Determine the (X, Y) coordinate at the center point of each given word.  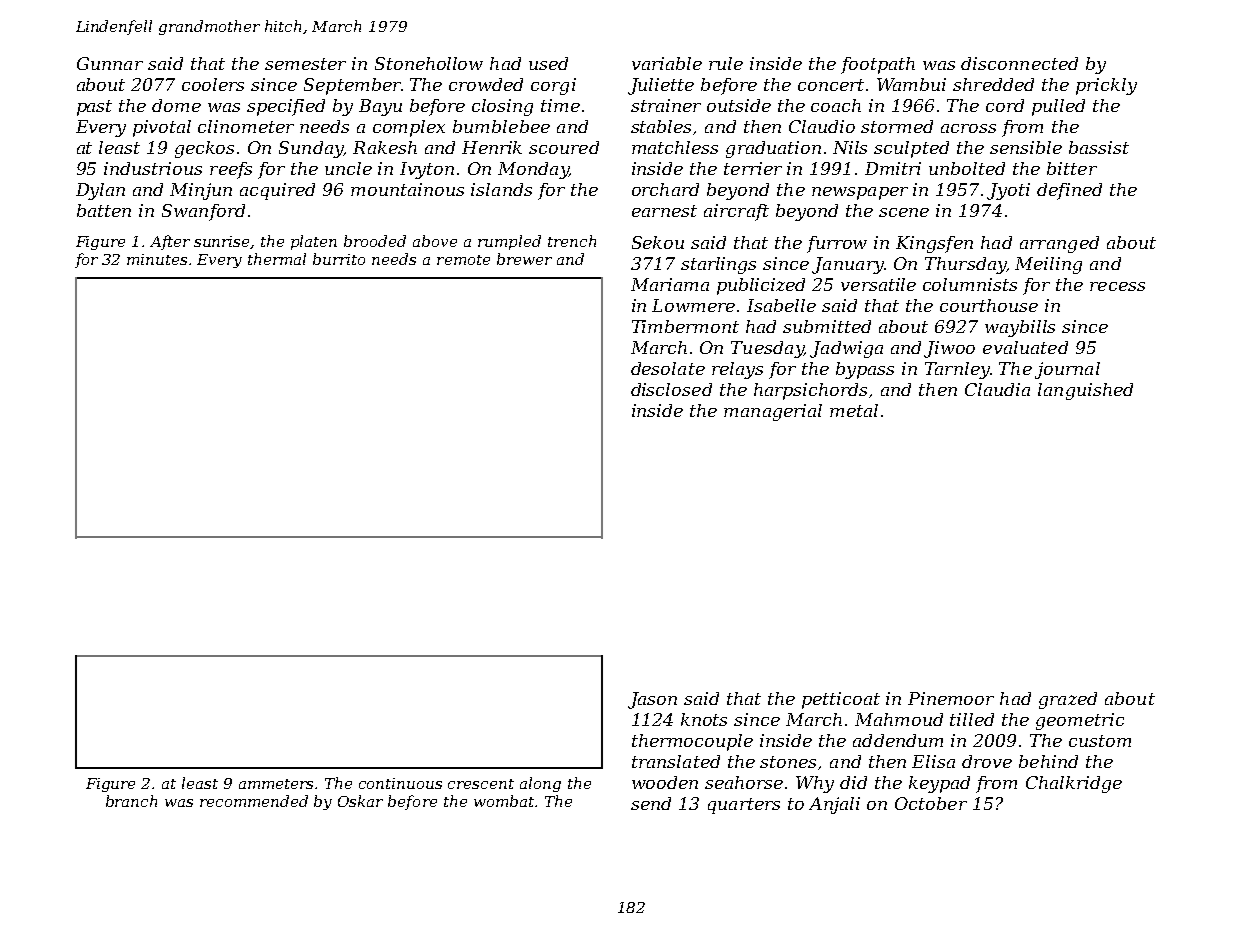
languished (1085, 391)
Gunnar (110, 63)
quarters (744, 806)
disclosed (671, 389)
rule (726, 63)
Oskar (360, 801)
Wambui (911, 84)
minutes (157, 259)
